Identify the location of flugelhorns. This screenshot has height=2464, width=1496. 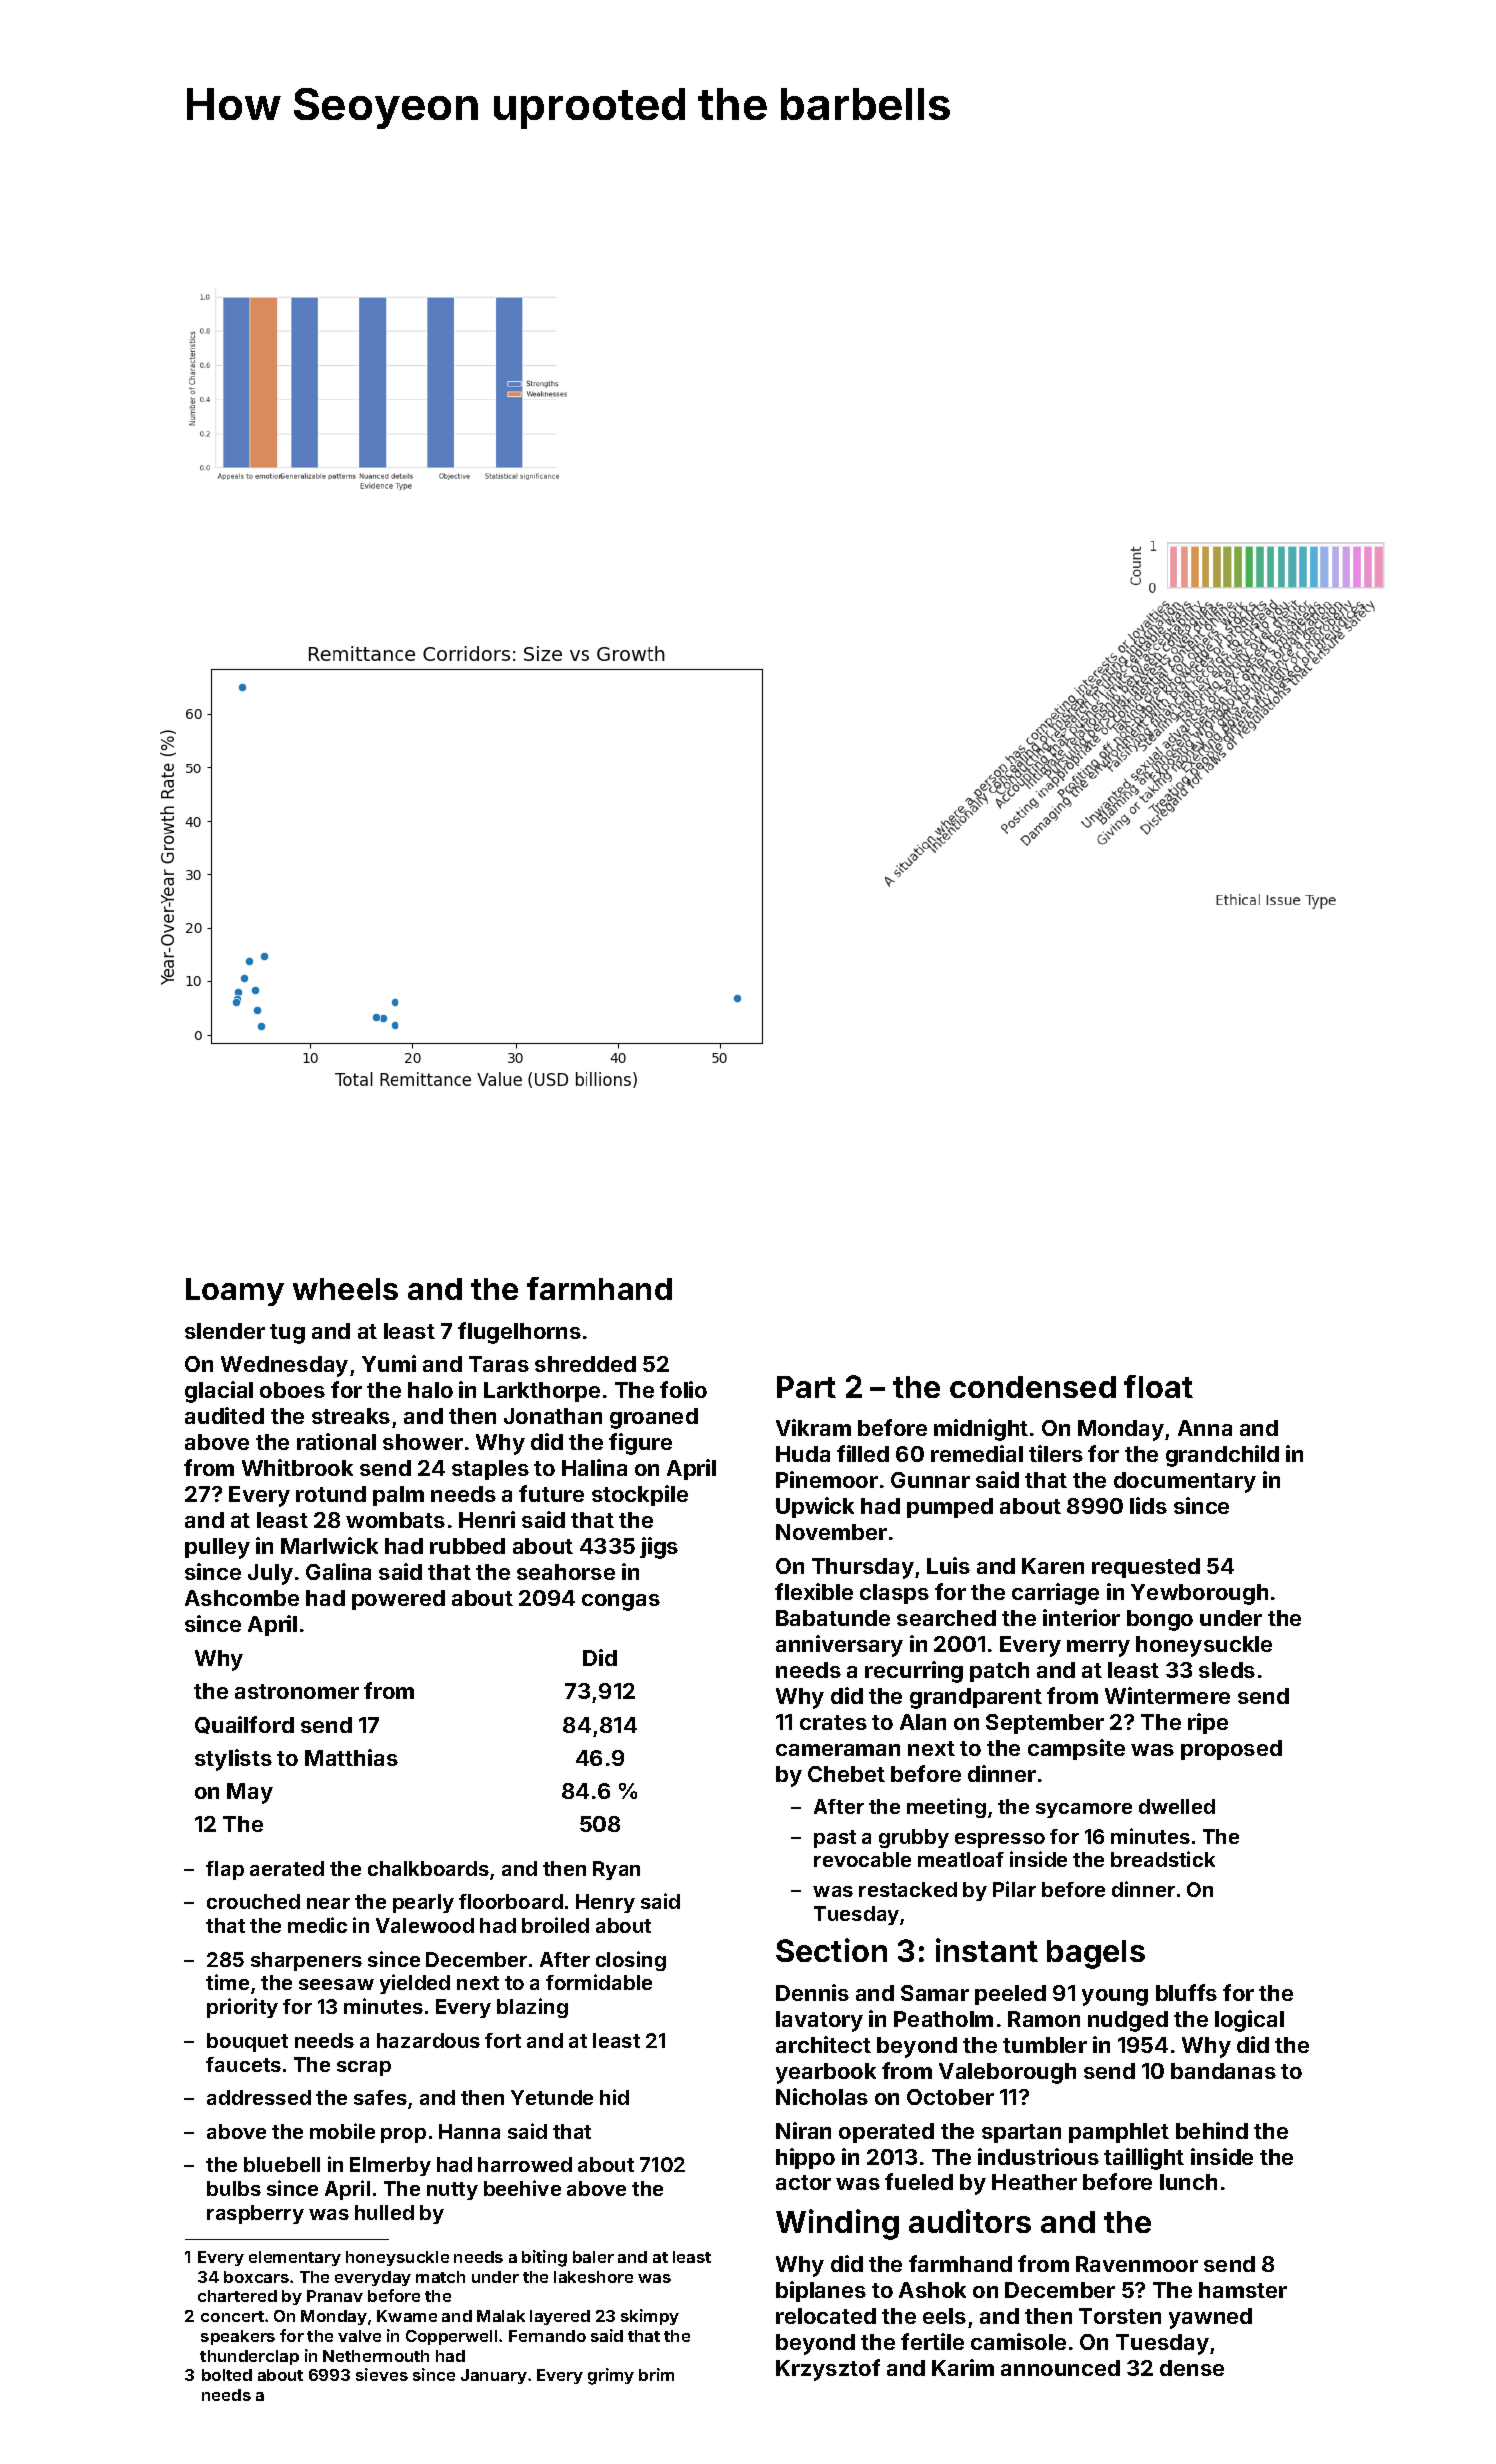
(519, 1333).
